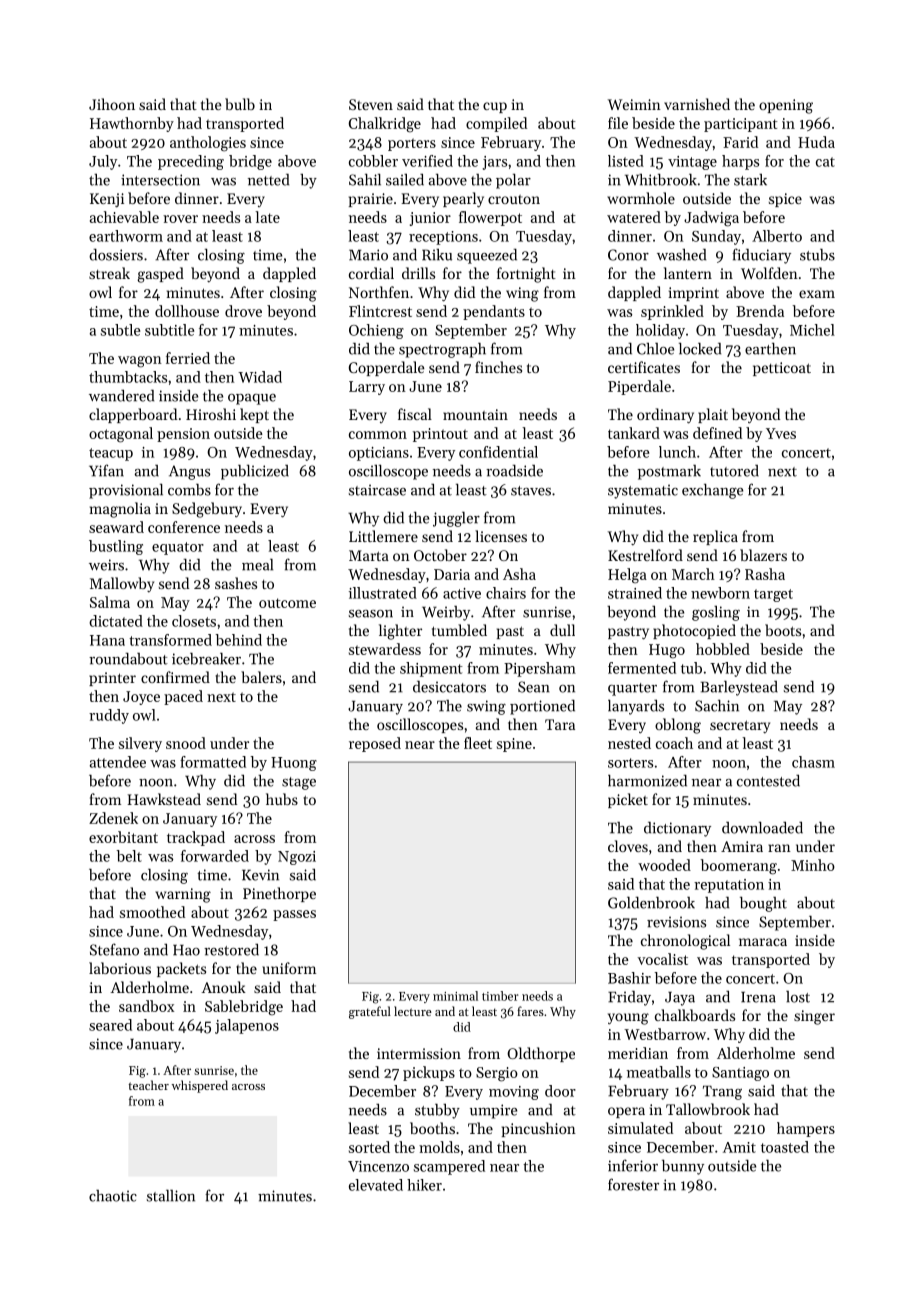 This screenshot has width=924, height=1308. I want to click on minimal, so click(455, 996).
